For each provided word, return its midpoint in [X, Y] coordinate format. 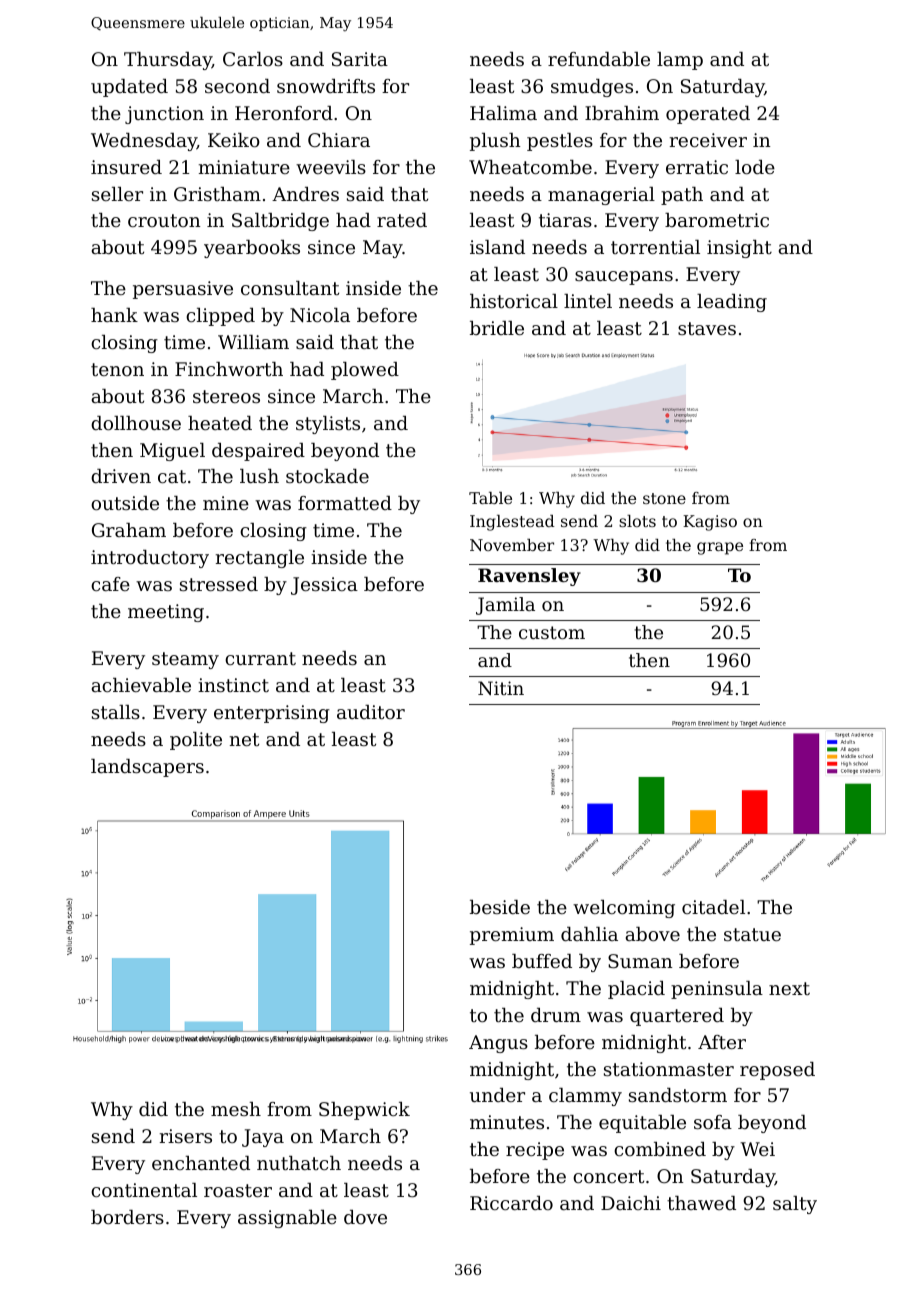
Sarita [360, 59]
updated [129, 88]
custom [552, 632]
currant [260, 658]
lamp [680, 61]
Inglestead [512, 523]
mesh [236, 1109]
